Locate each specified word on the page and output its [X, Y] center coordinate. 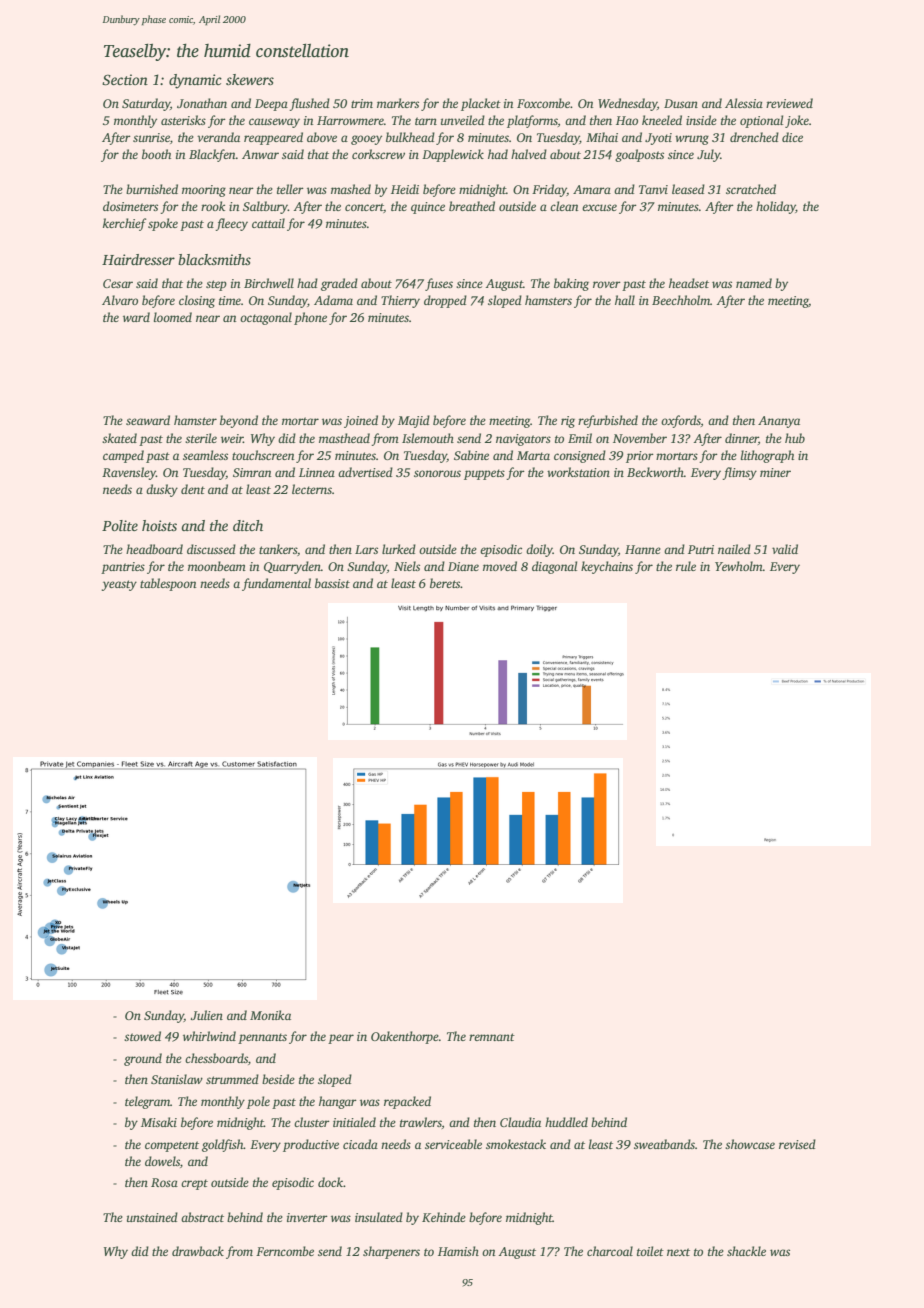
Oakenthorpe [405, 1037]
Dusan [681, 103]
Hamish [458, 1251]
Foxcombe [544, 103]
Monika [270, 1015]
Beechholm [681, 300]
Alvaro [120, 300]
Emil [580, 438]
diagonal [554, 567]
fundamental [276, 584]
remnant [492, 1037]
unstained [152, 1217]
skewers [250, 79]
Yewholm [739, 566]
